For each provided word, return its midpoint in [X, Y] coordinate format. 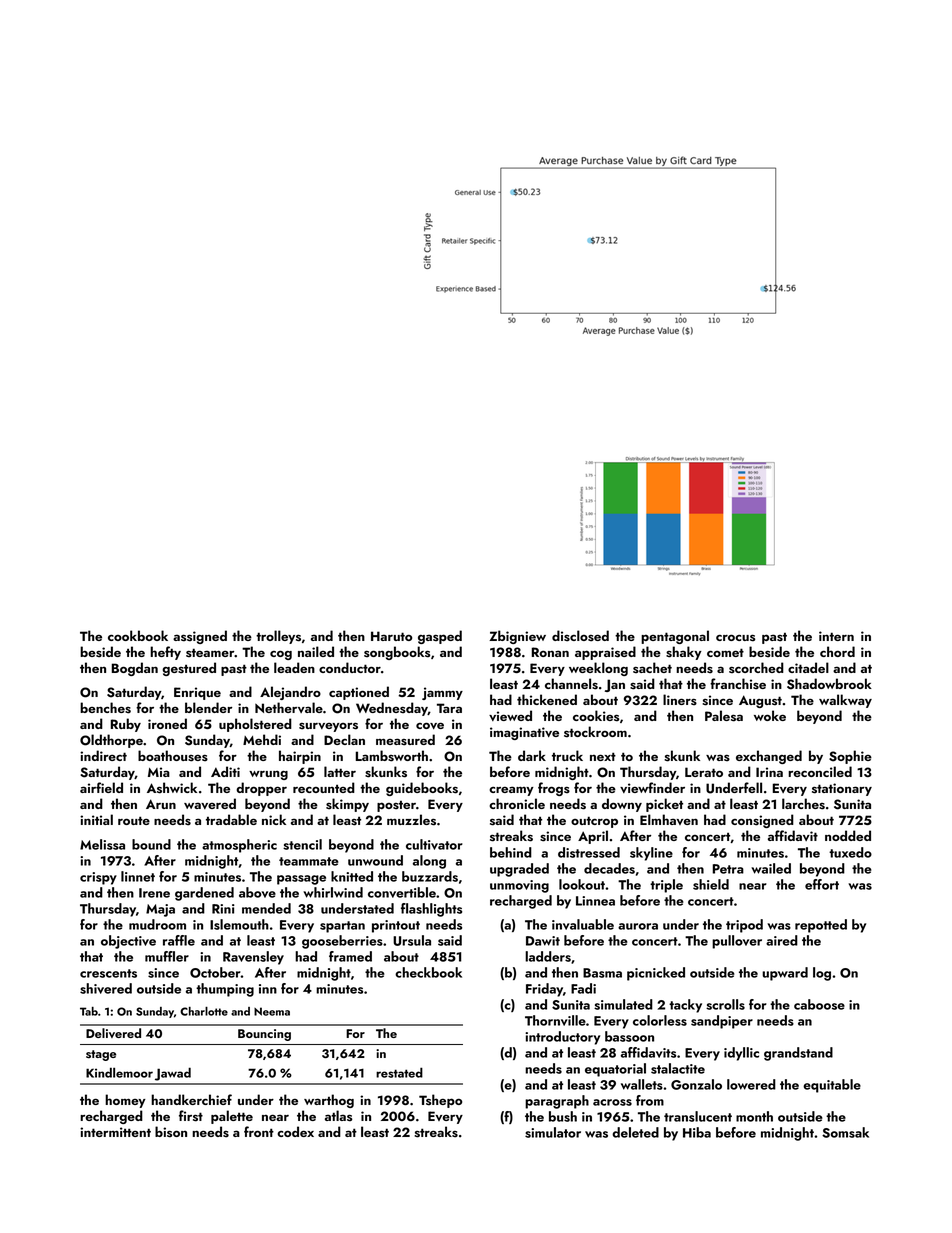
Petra [728, 869]
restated [399, 1072]
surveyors [328, 727]
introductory [562, 1038]
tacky [685, 1006]
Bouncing [264, 1035]
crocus [735, 638]
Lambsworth [392, 756]
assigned [200, 637]
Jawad [173, 1074]
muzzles [411, 820]
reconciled [820, 771]
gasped [440, 637]
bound [151, 844]
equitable [832, 1086]
